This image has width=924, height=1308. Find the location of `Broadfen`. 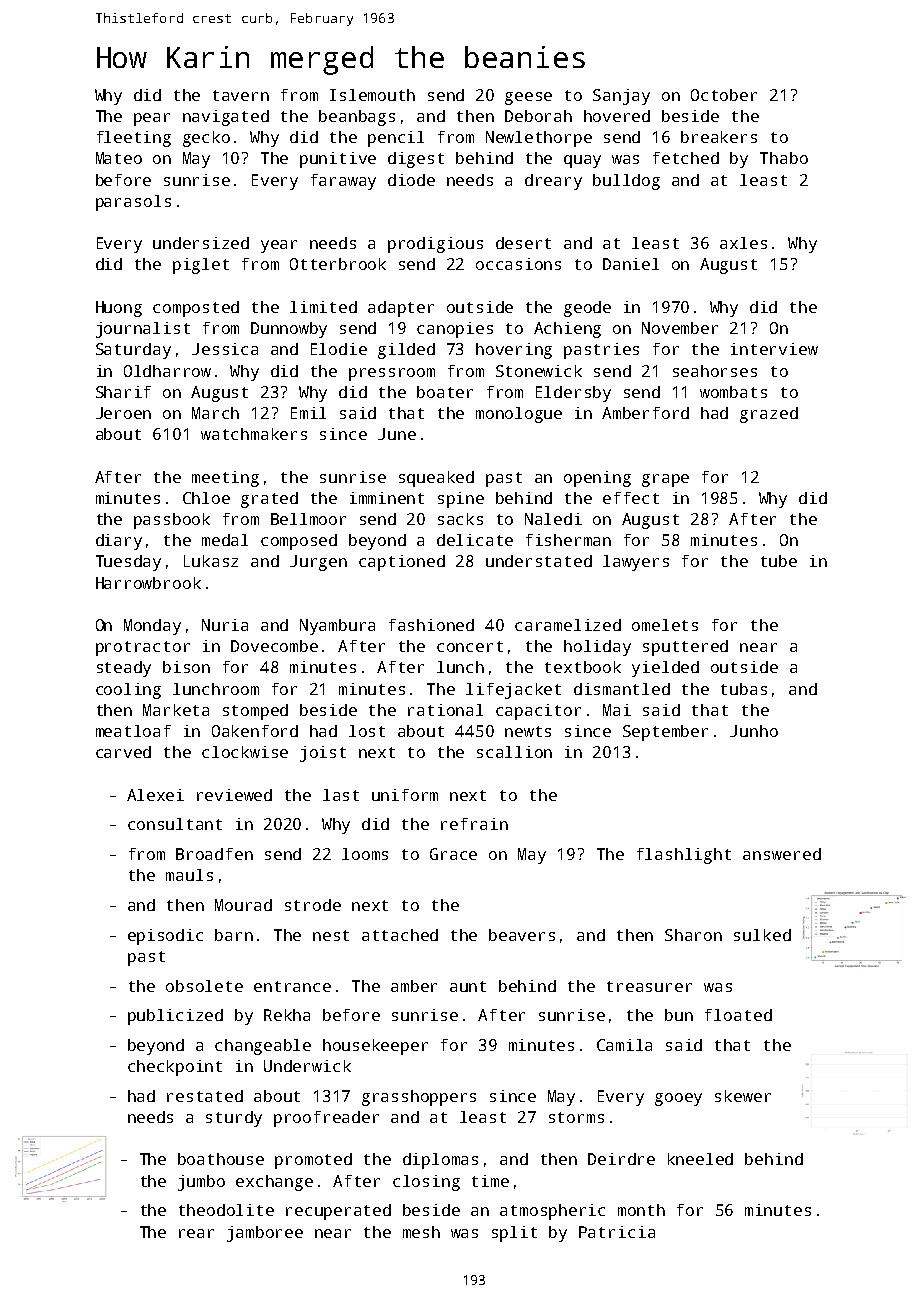

Broadfen is located at coordinates (214, 854).
